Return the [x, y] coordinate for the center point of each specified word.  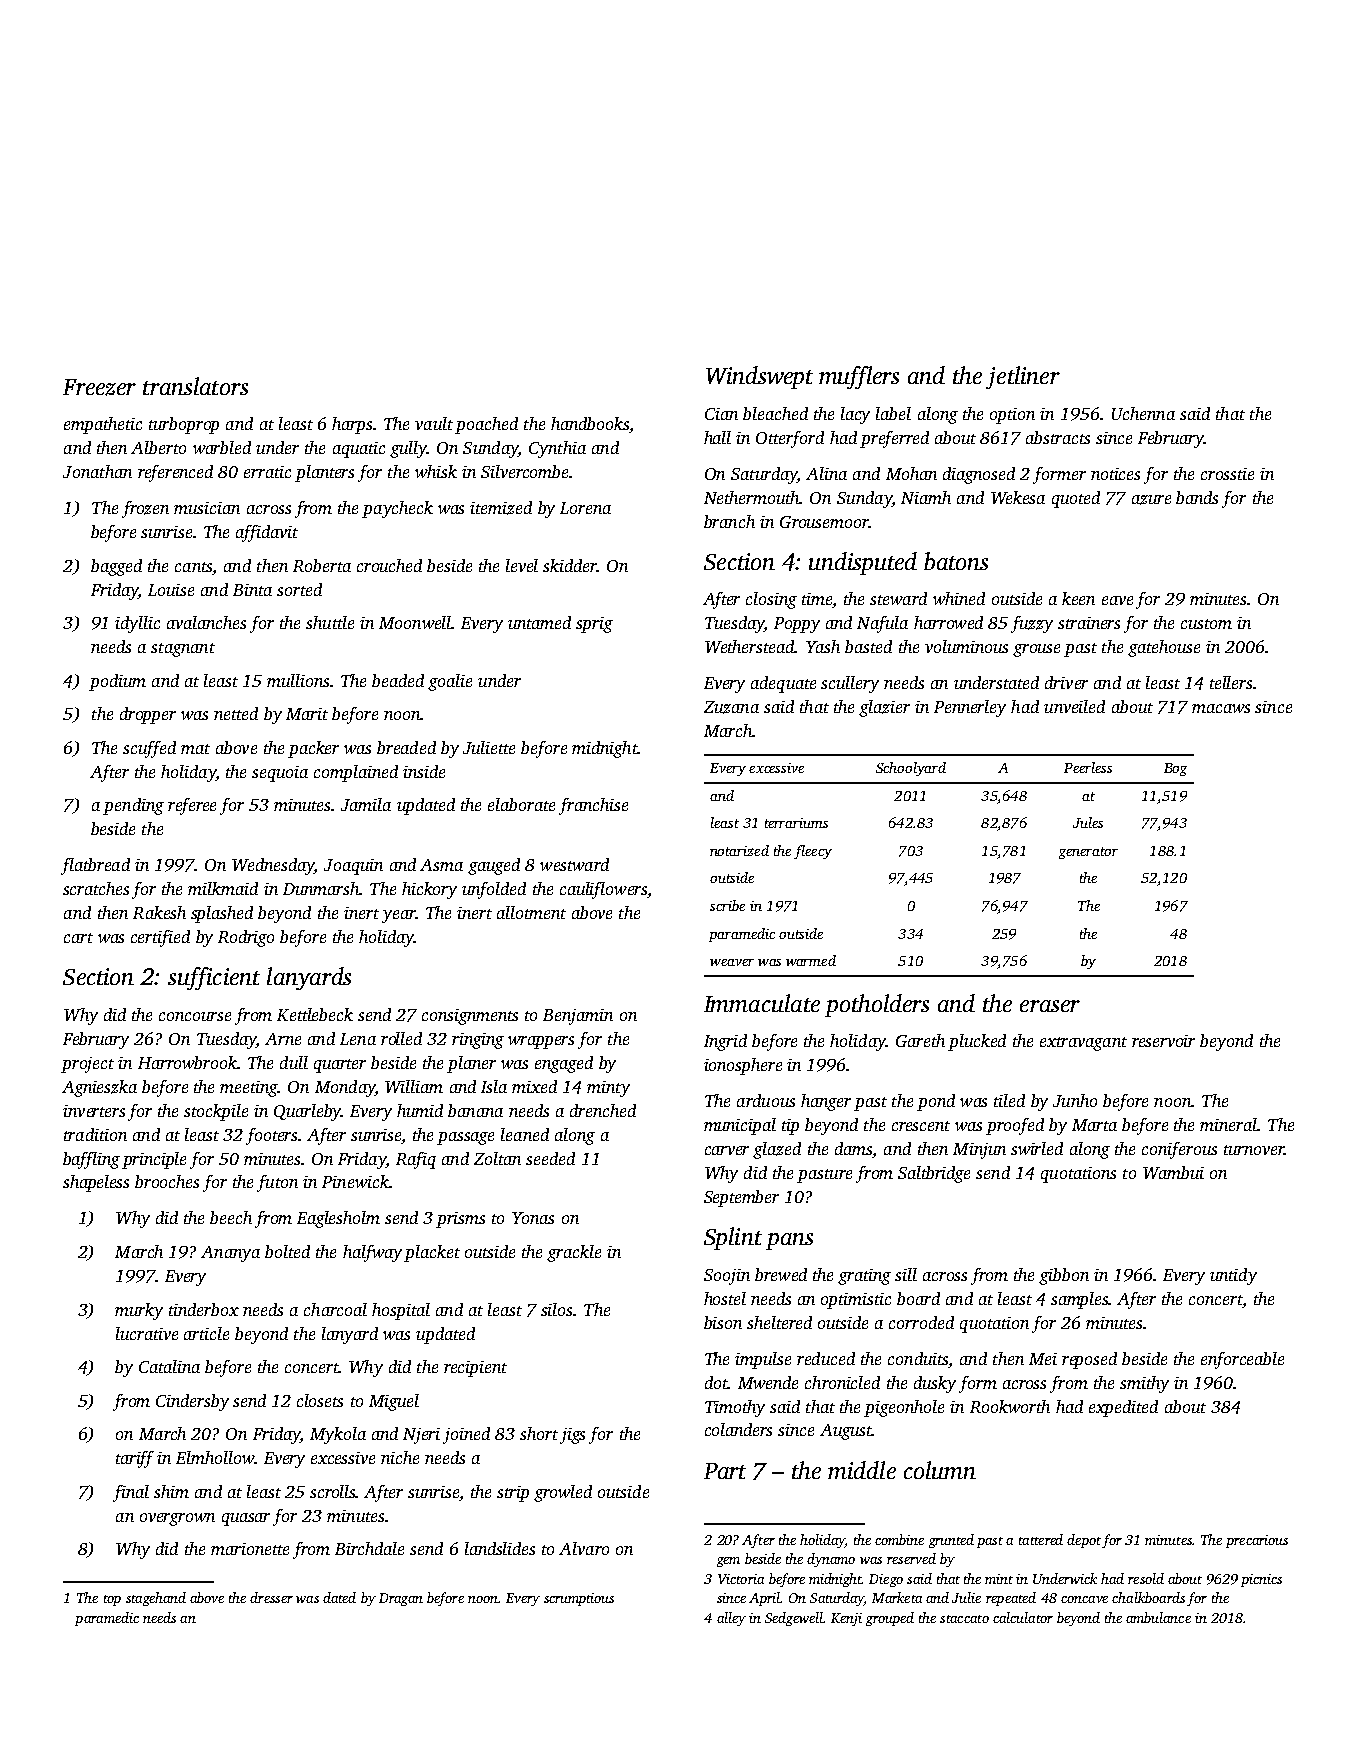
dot [716, 1382]
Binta [252, 590]
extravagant [1083, 1044]
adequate [783, 684]
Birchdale [369, 1548]
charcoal [335, 1309]
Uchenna [1143, 413]
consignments [470, 1017]
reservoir [1163, 1041]
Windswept [759, 377]
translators [195, 386]
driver [1066, 682]
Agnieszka [99, 1088]
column [940, 1470]
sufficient [214, 978]
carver [727, 1150]
